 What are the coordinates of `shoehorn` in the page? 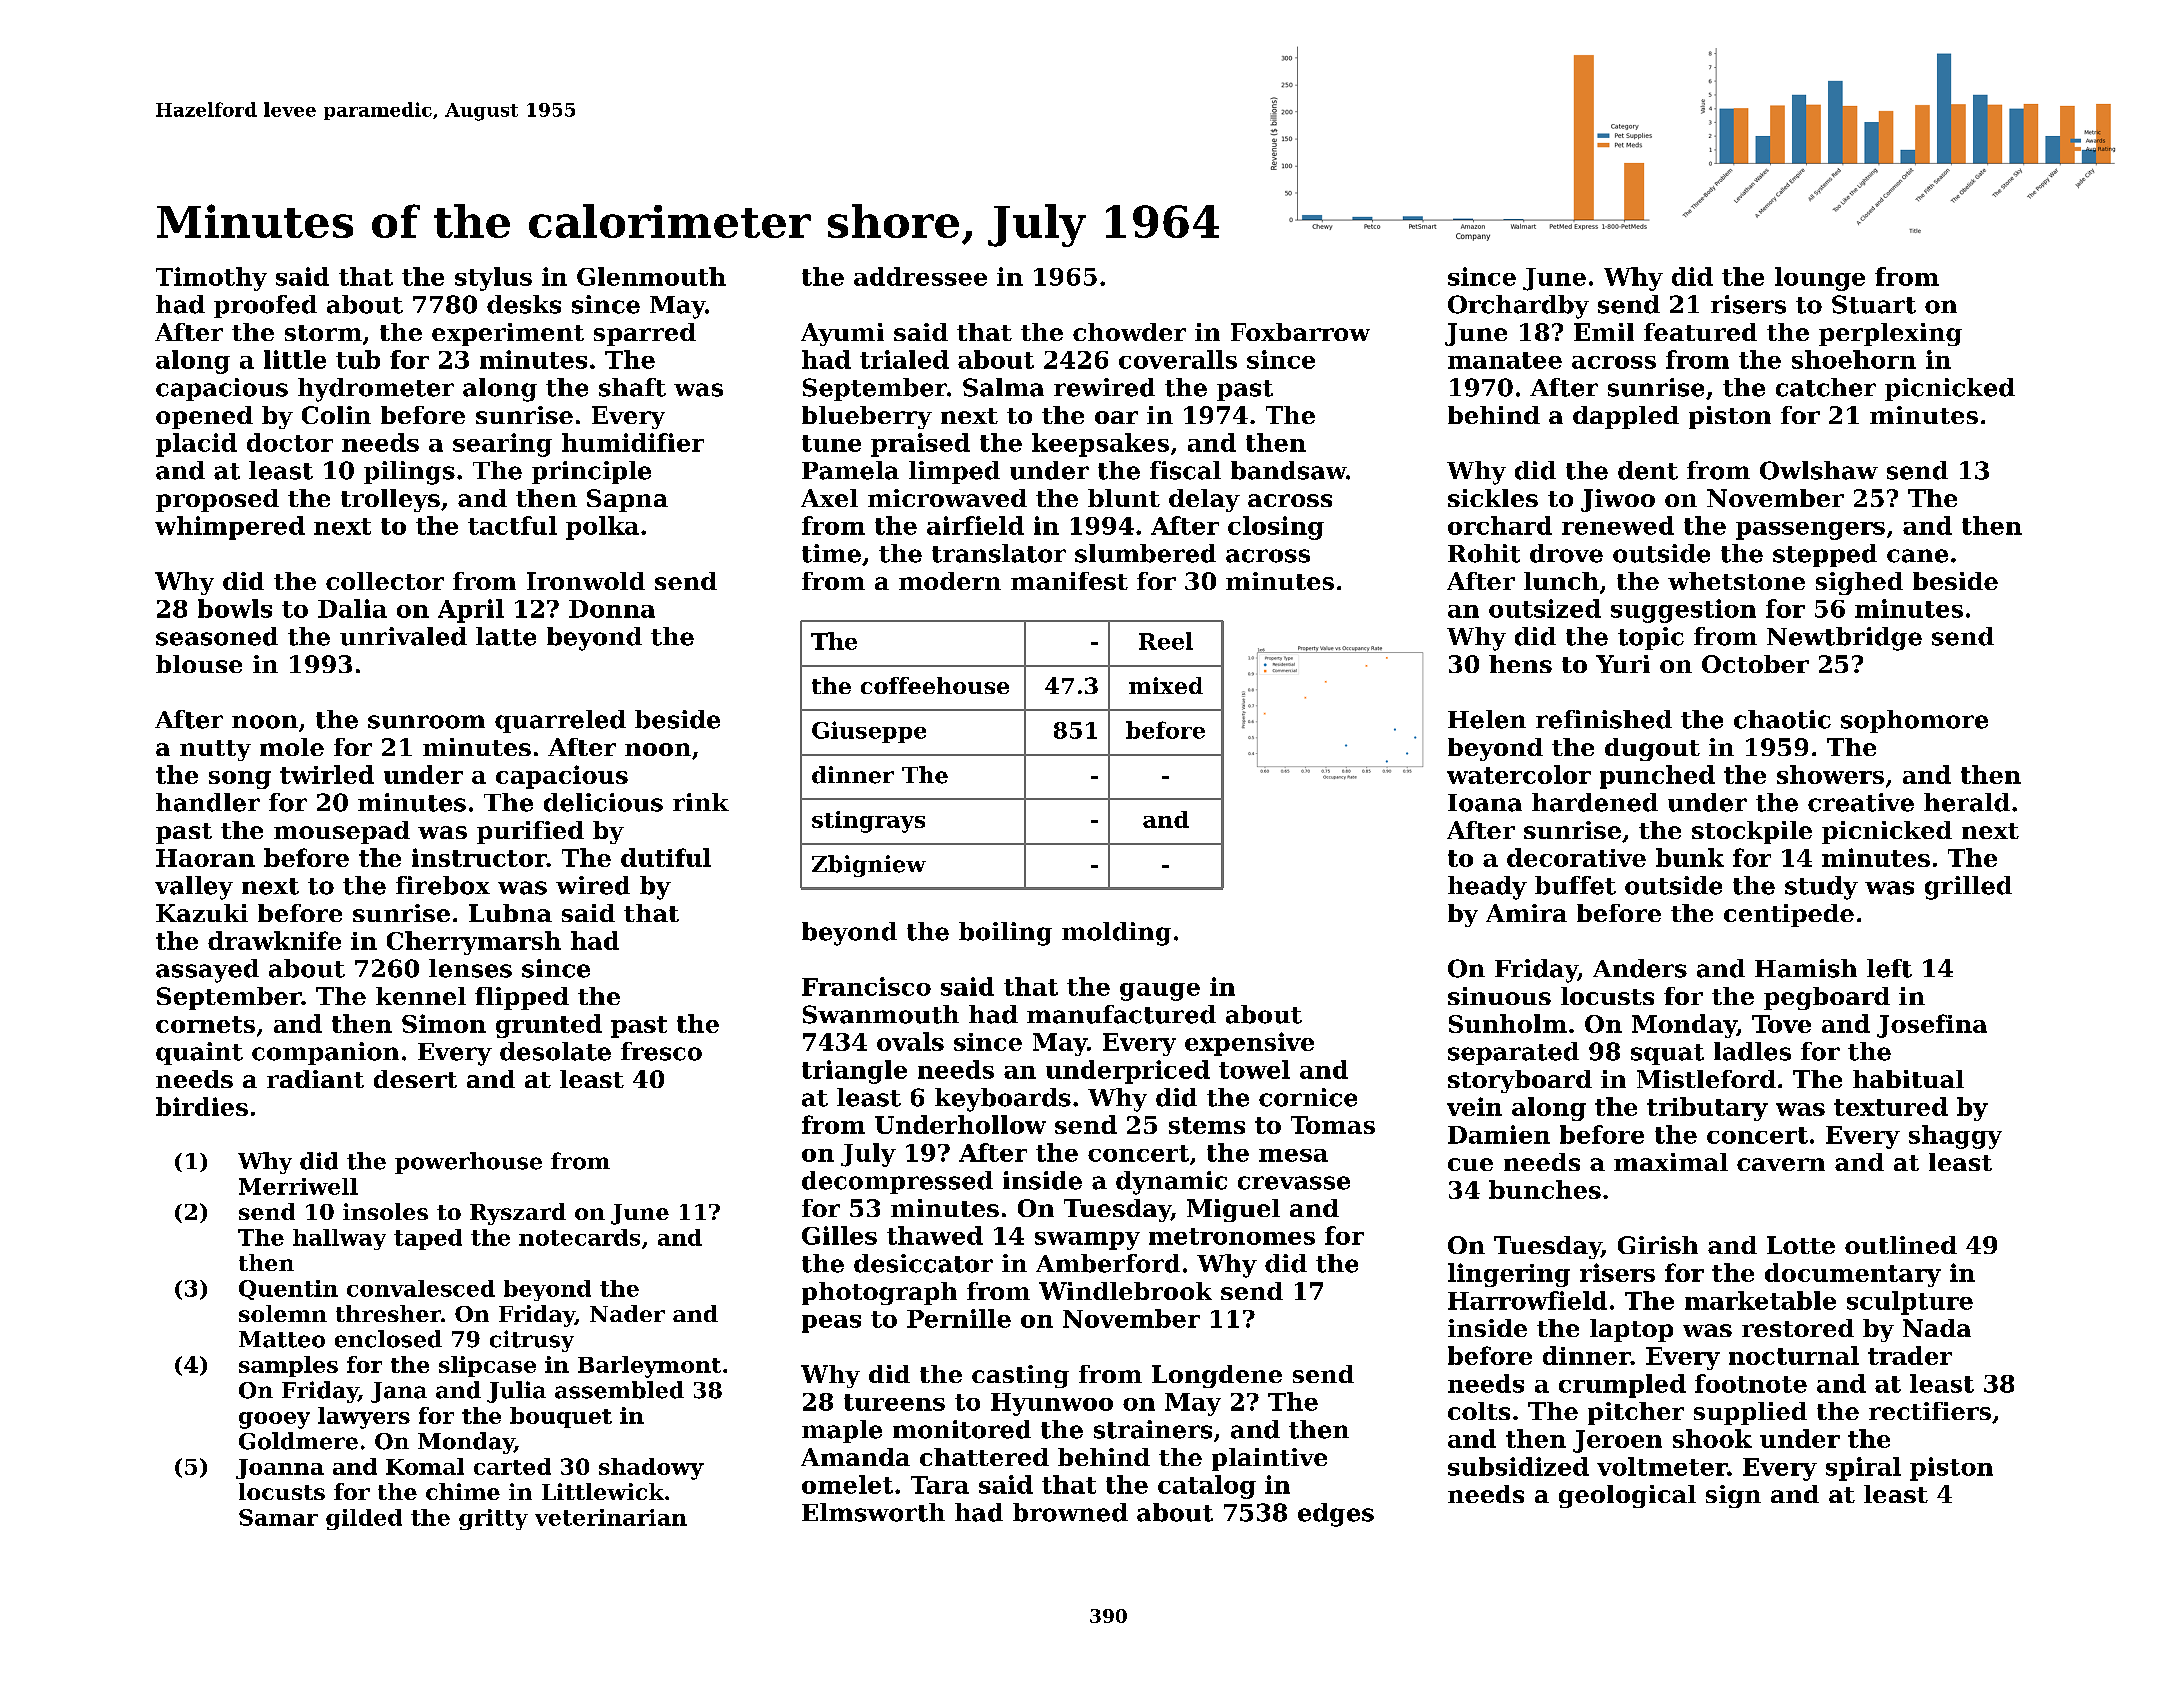 It's located at (1854, 359).
